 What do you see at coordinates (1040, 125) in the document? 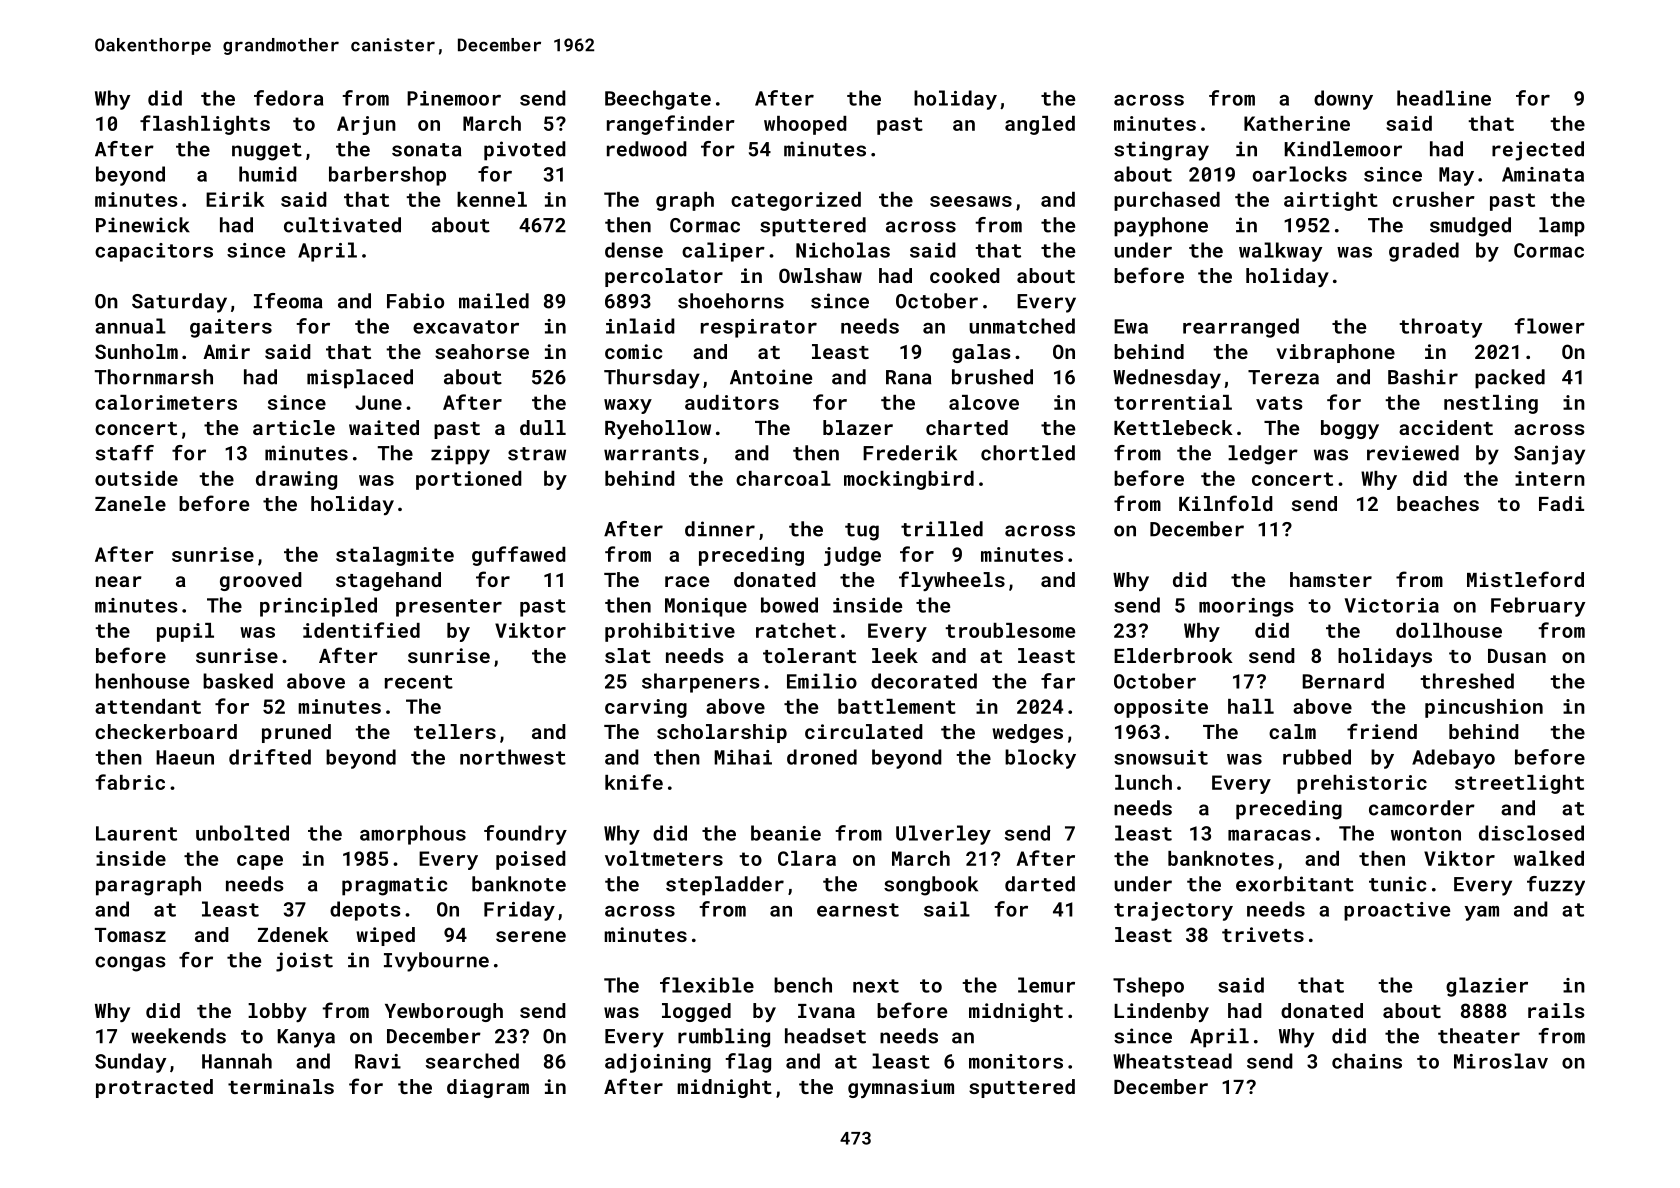
I see `angled` at bounding box center [1040, 125].
